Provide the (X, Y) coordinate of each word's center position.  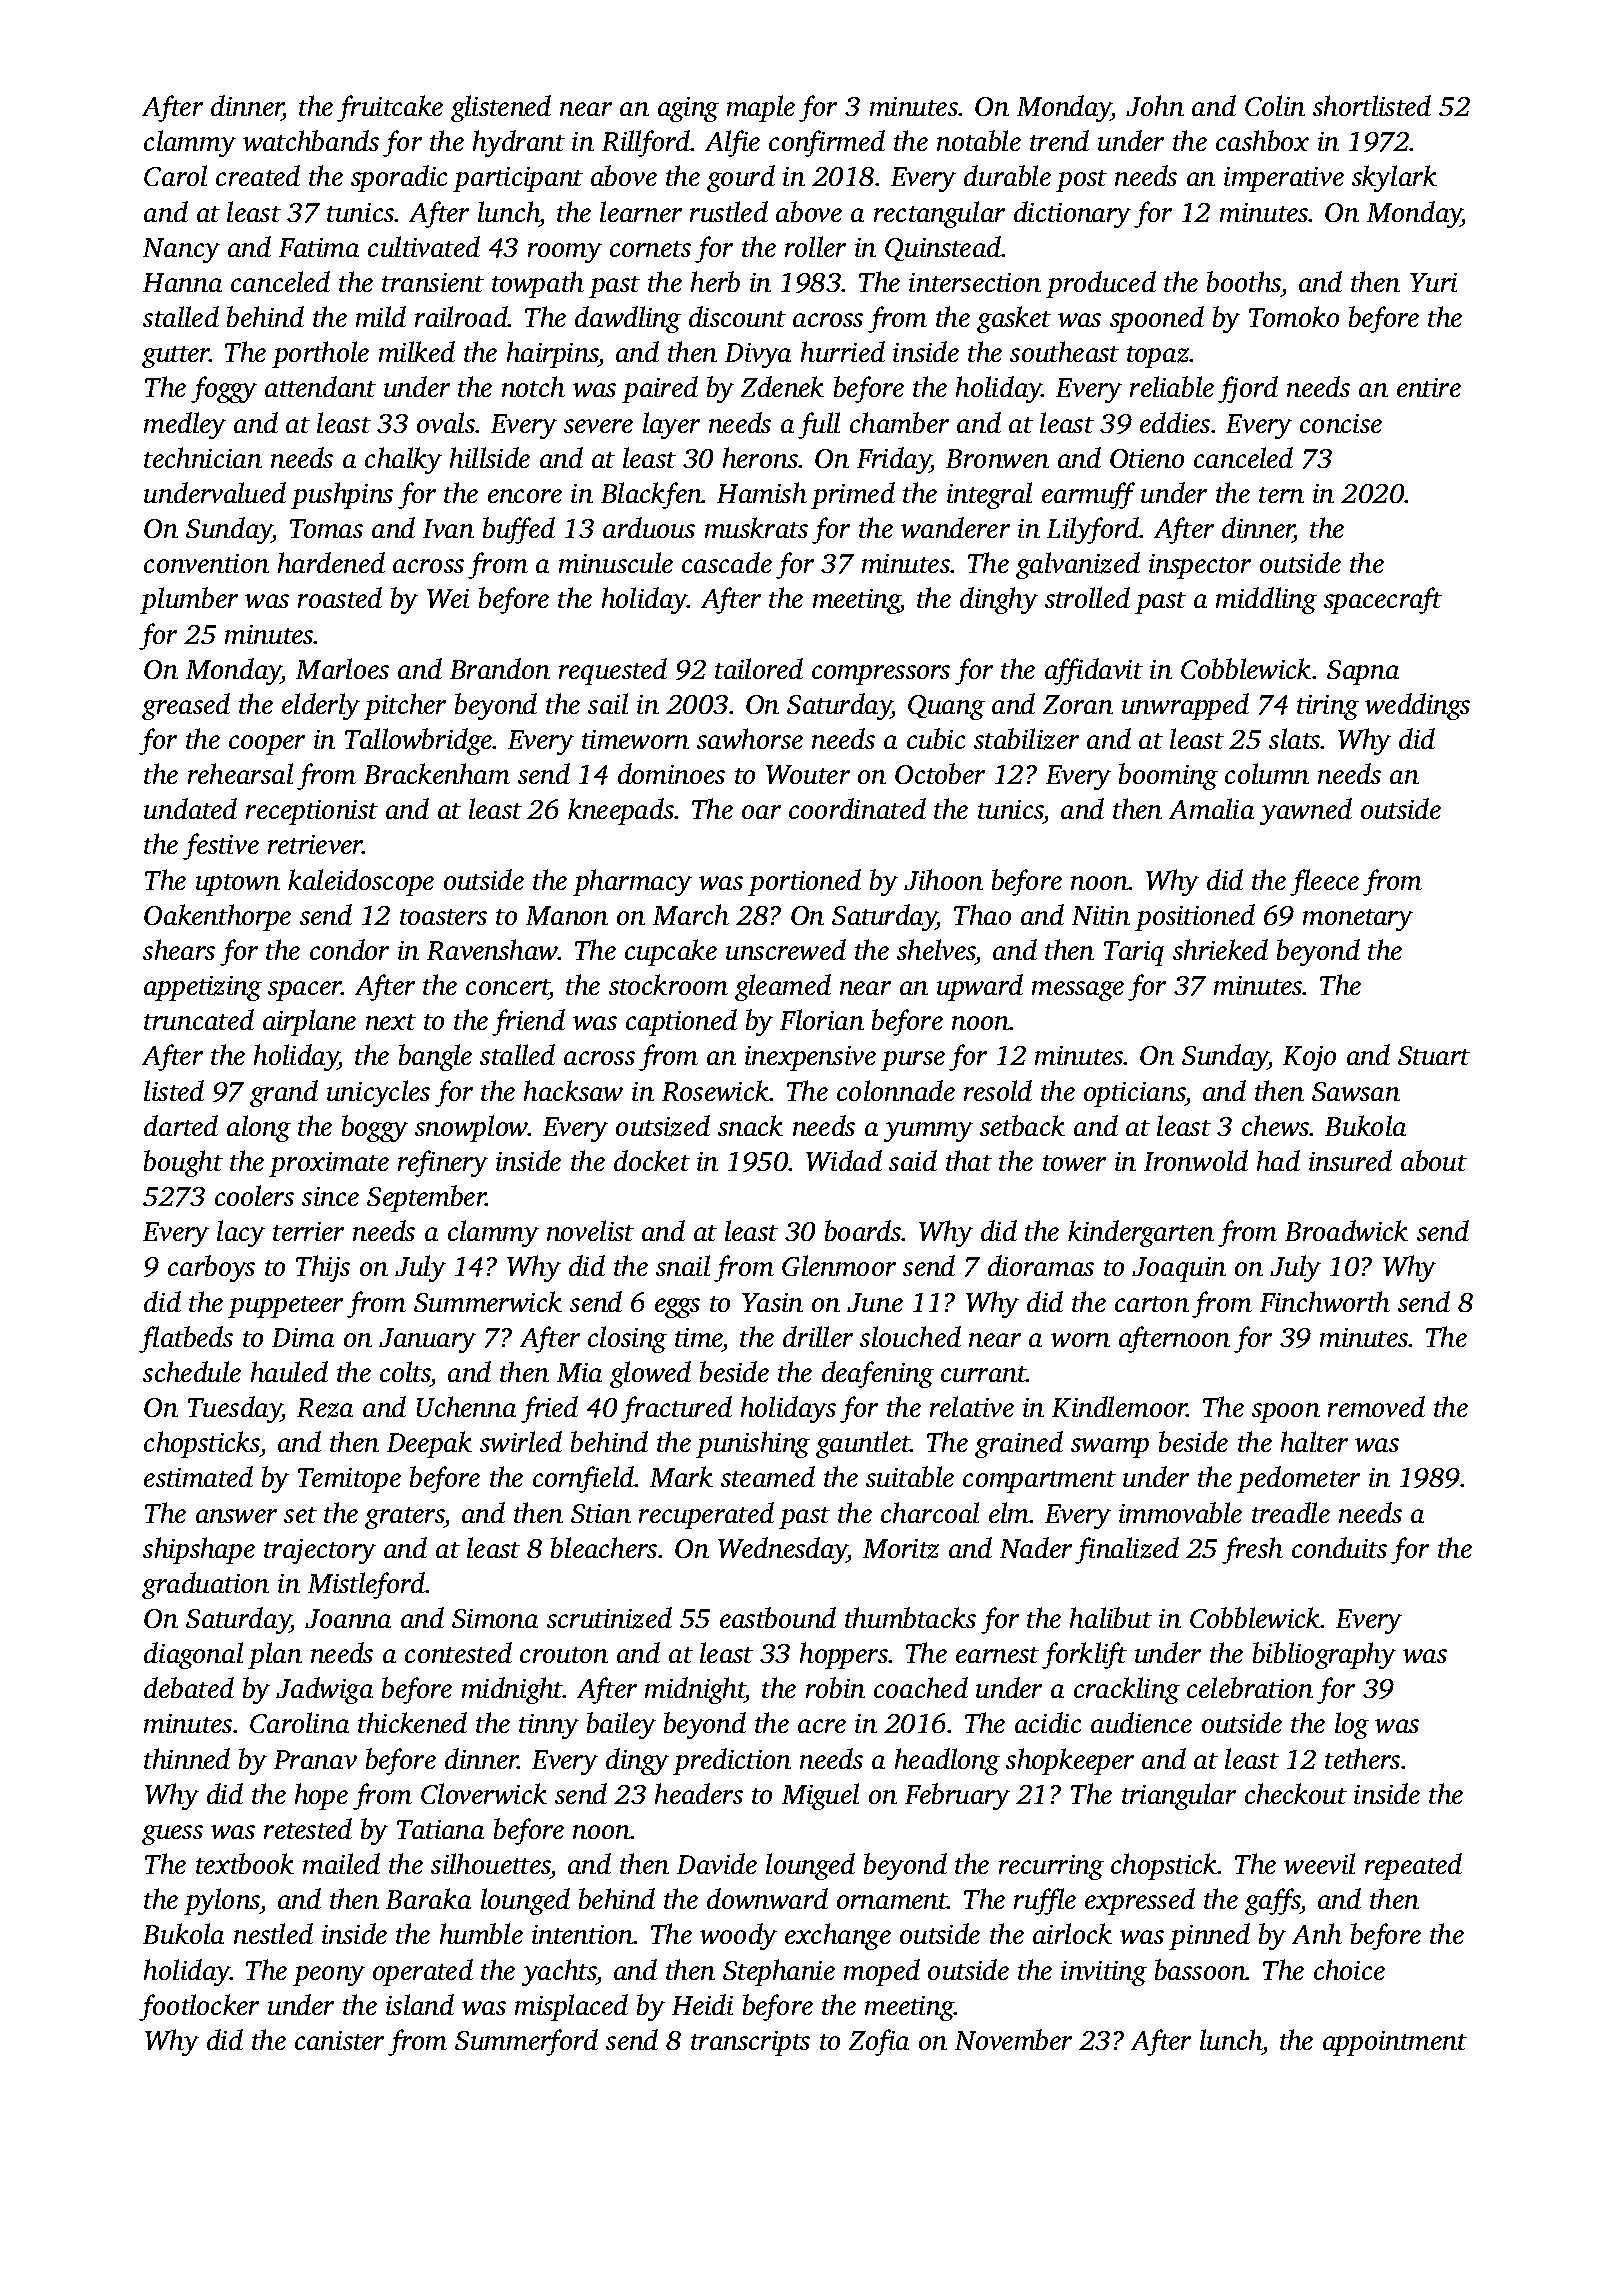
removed (1376, 1406)
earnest (997, 1655)
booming (1168, 776)
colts (405, 1371)
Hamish (762, 492)
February (957, 1796)
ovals (446, 422)
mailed (341, 1863)
